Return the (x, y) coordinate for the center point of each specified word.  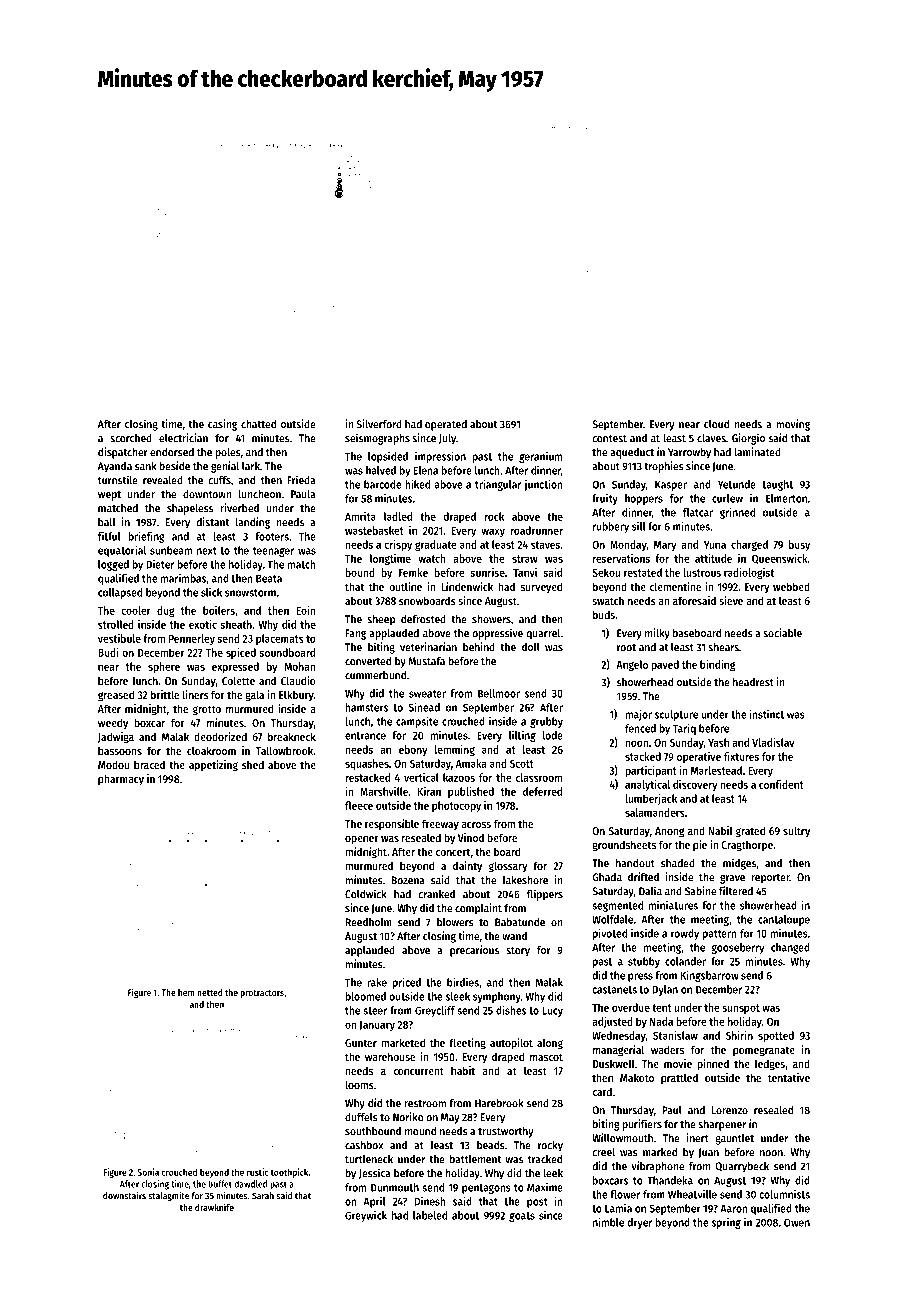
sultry (796, 831)
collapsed (120, 593)
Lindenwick (467, 586)
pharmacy (121, 780)
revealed (163, 480)
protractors (262, 994)
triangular (498, 485)
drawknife (214, 1207)
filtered (736, 891)
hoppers (644, 499)
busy (799, 545)
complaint (478, 909)
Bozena (408, 880)
